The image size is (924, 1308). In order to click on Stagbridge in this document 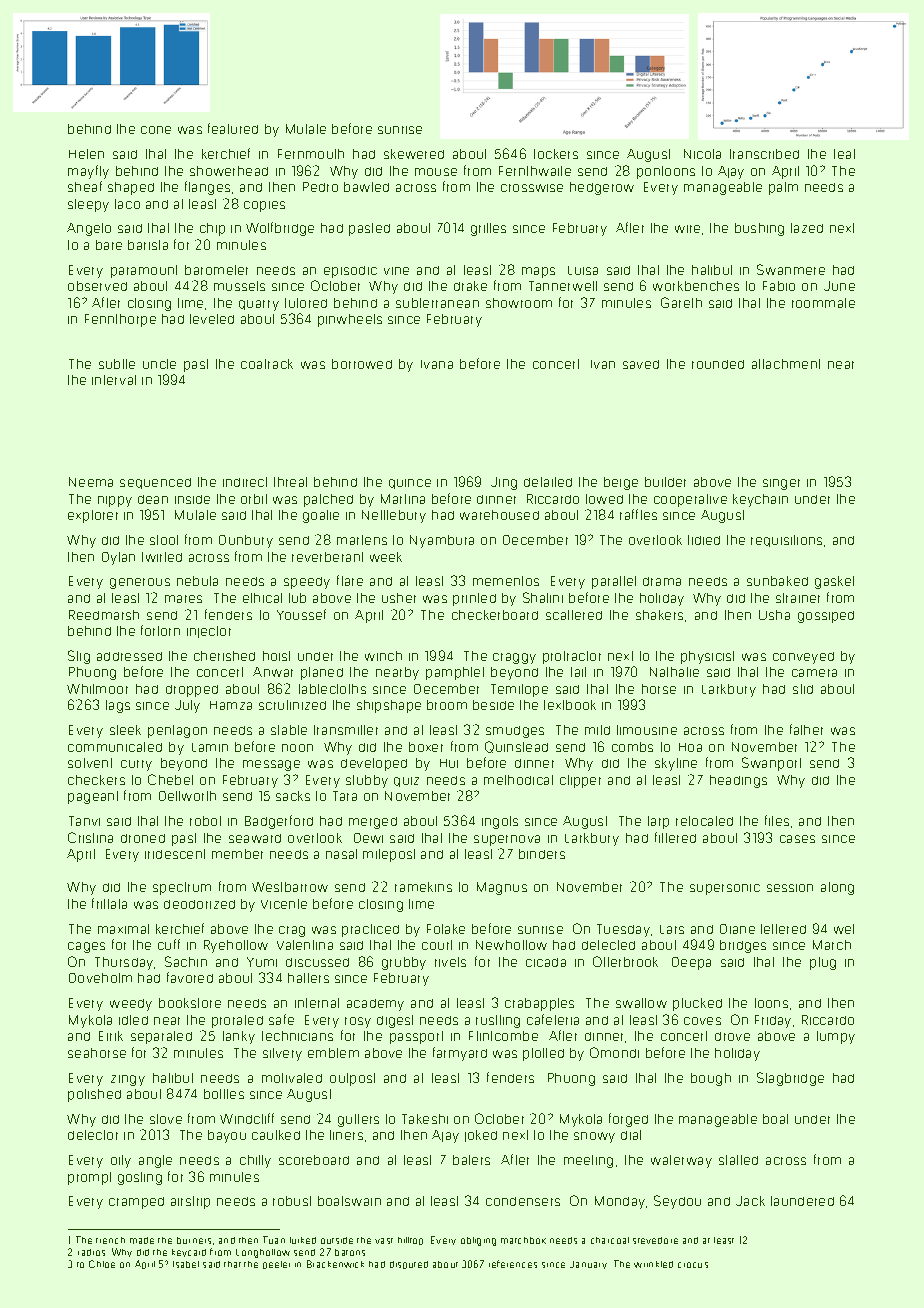, I will do `click(790, 1079)`.
